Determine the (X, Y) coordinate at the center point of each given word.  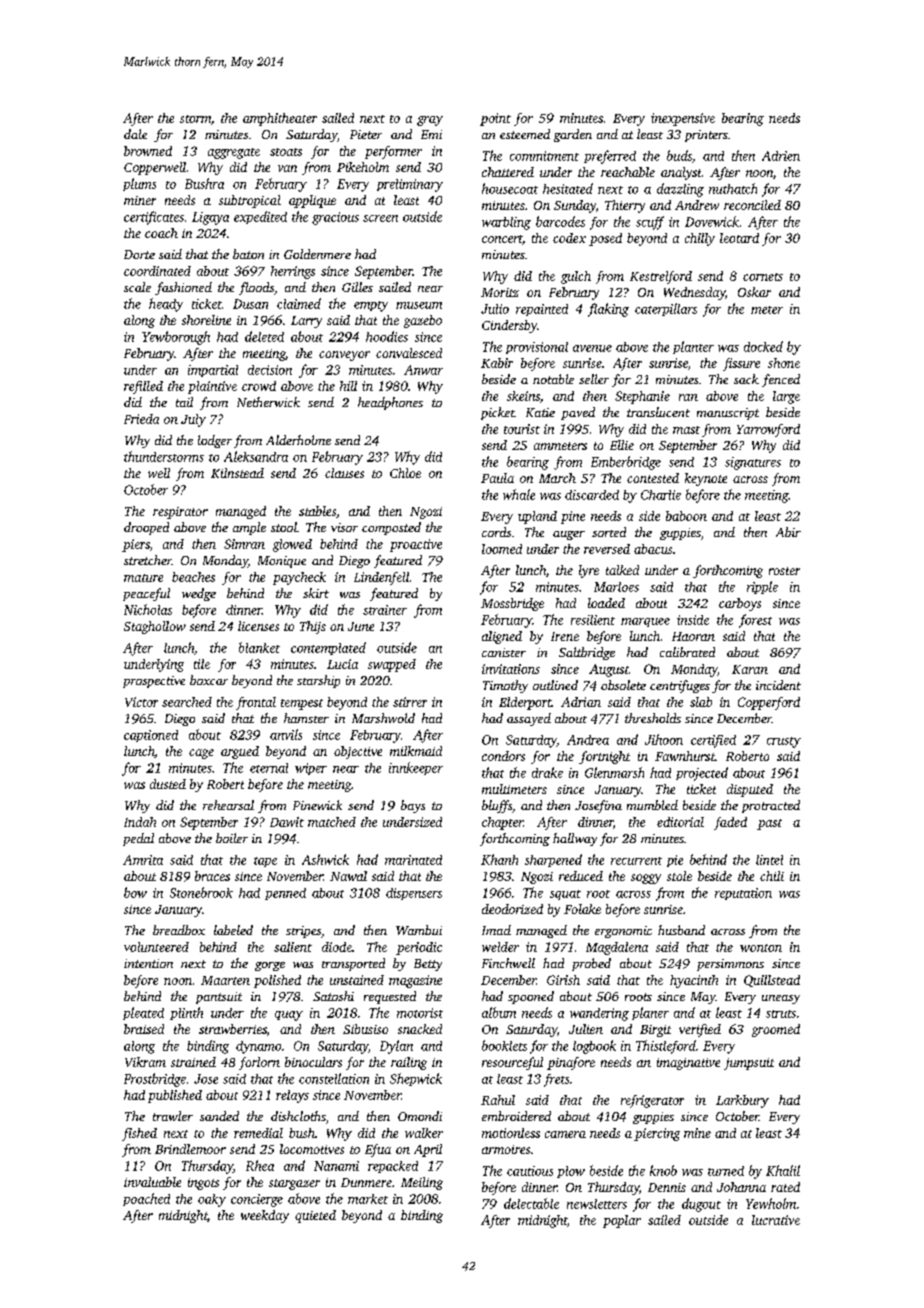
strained (193, 1062)
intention (148, 963)
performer (393, 152)
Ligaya (210, 218)
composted (391, 528)
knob (663, 1170)
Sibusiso (365, 1029)
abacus (653, 549)
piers (136, 545)
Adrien (781, 156)
